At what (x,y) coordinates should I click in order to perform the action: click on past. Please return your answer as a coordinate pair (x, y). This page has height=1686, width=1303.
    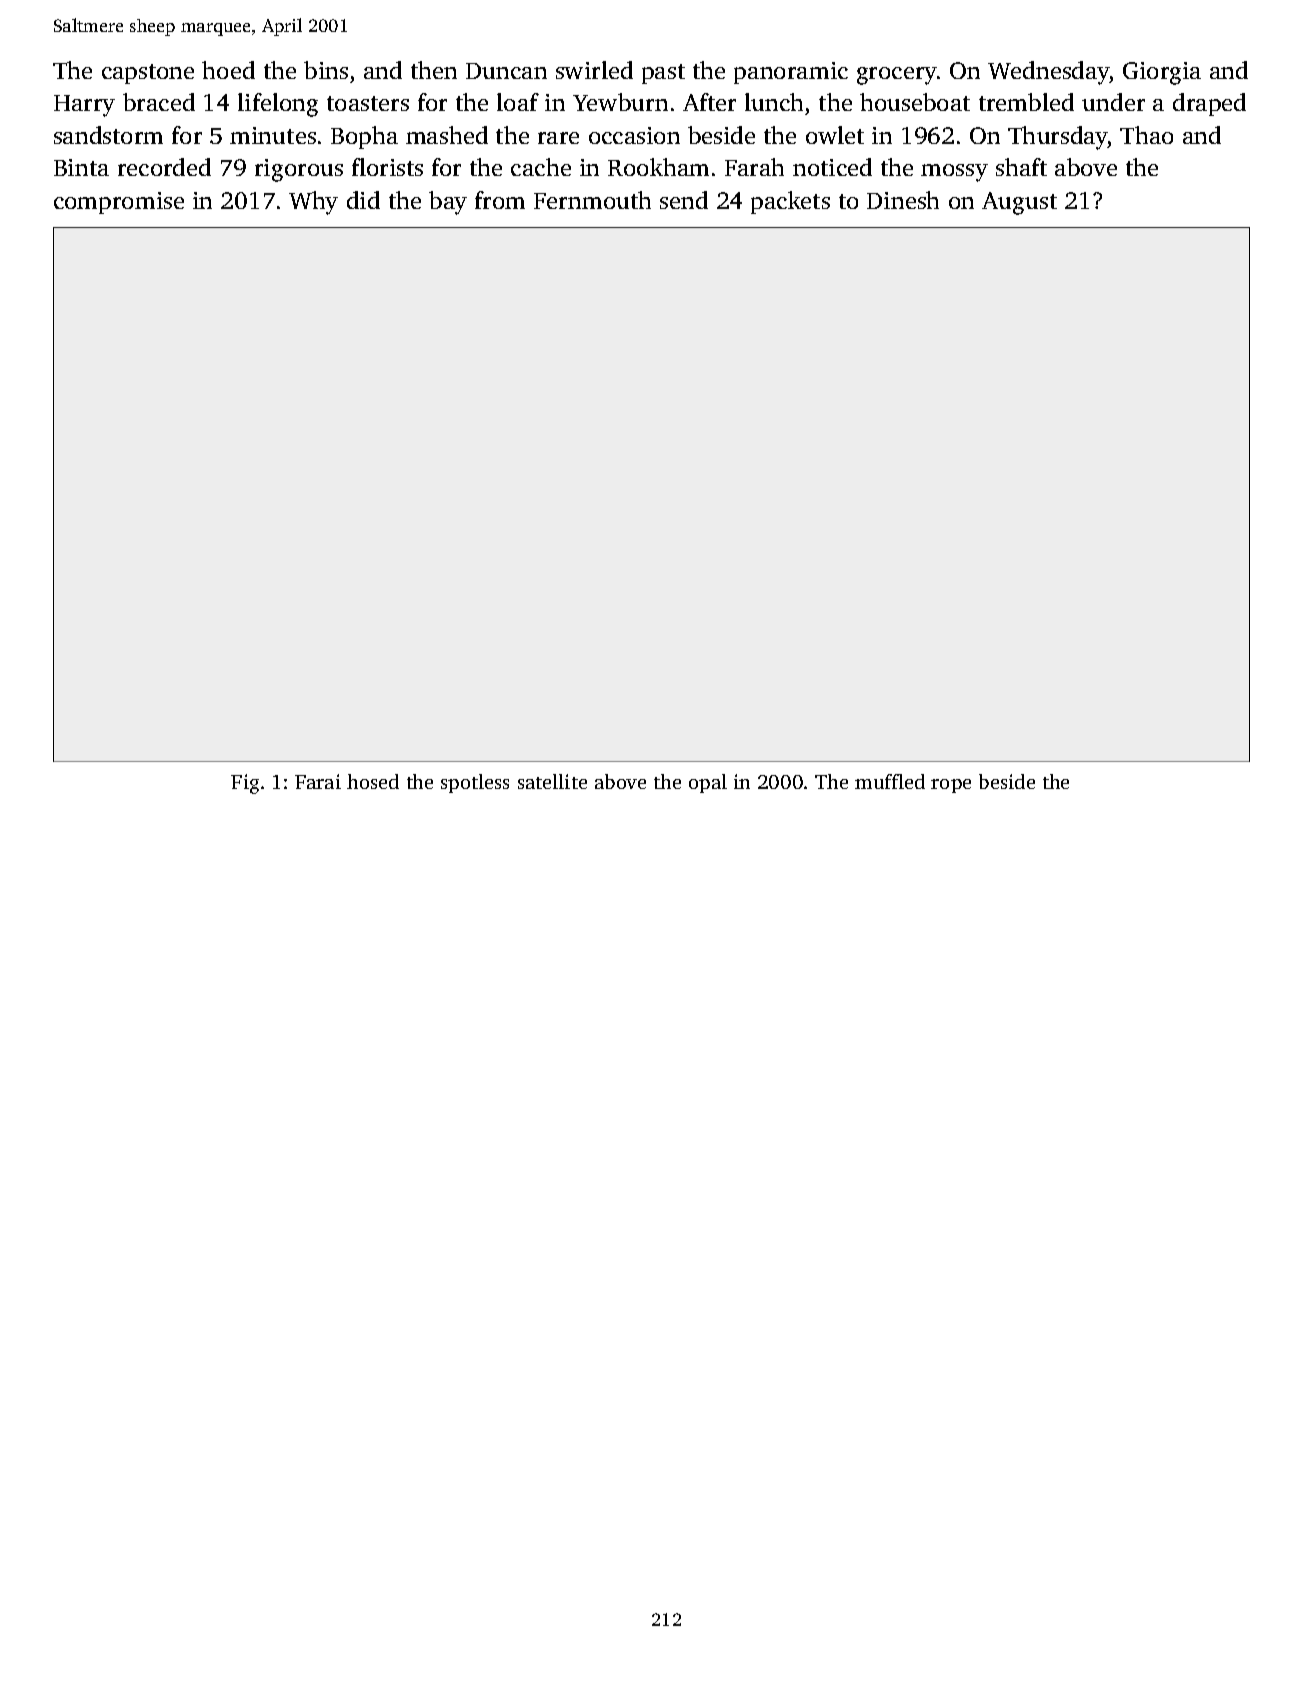
    Looking at the image, I should click on (663, 74).
